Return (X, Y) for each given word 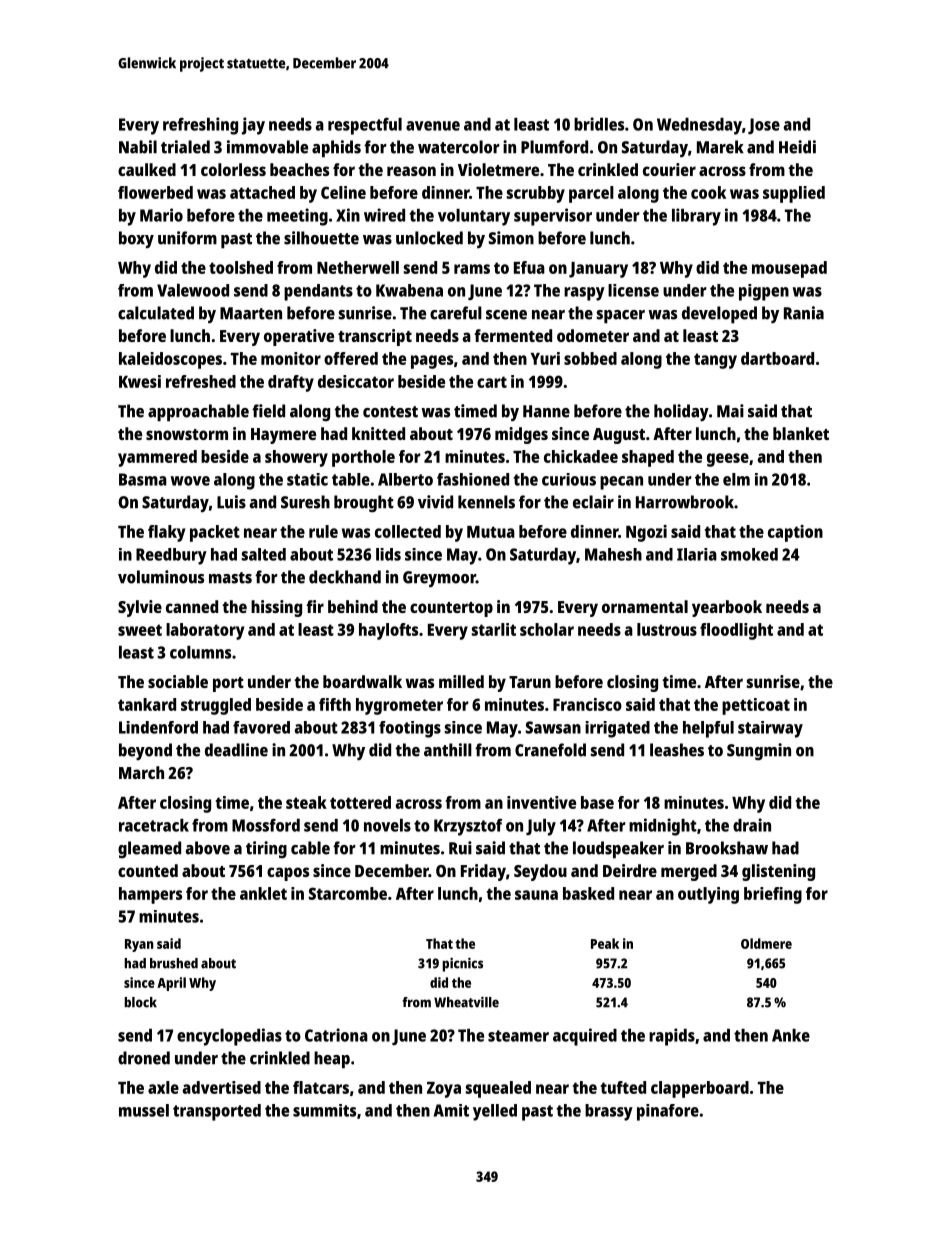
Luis (231, 502)
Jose (764, 126)
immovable (267, 147)
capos (288, 874)
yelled (495, 1112)
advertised (222, 1087)
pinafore (668, 1112)
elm (736, 479)
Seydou (540, 872)
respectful (365, 126)
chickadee (581, 456)
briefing (773, 895)
